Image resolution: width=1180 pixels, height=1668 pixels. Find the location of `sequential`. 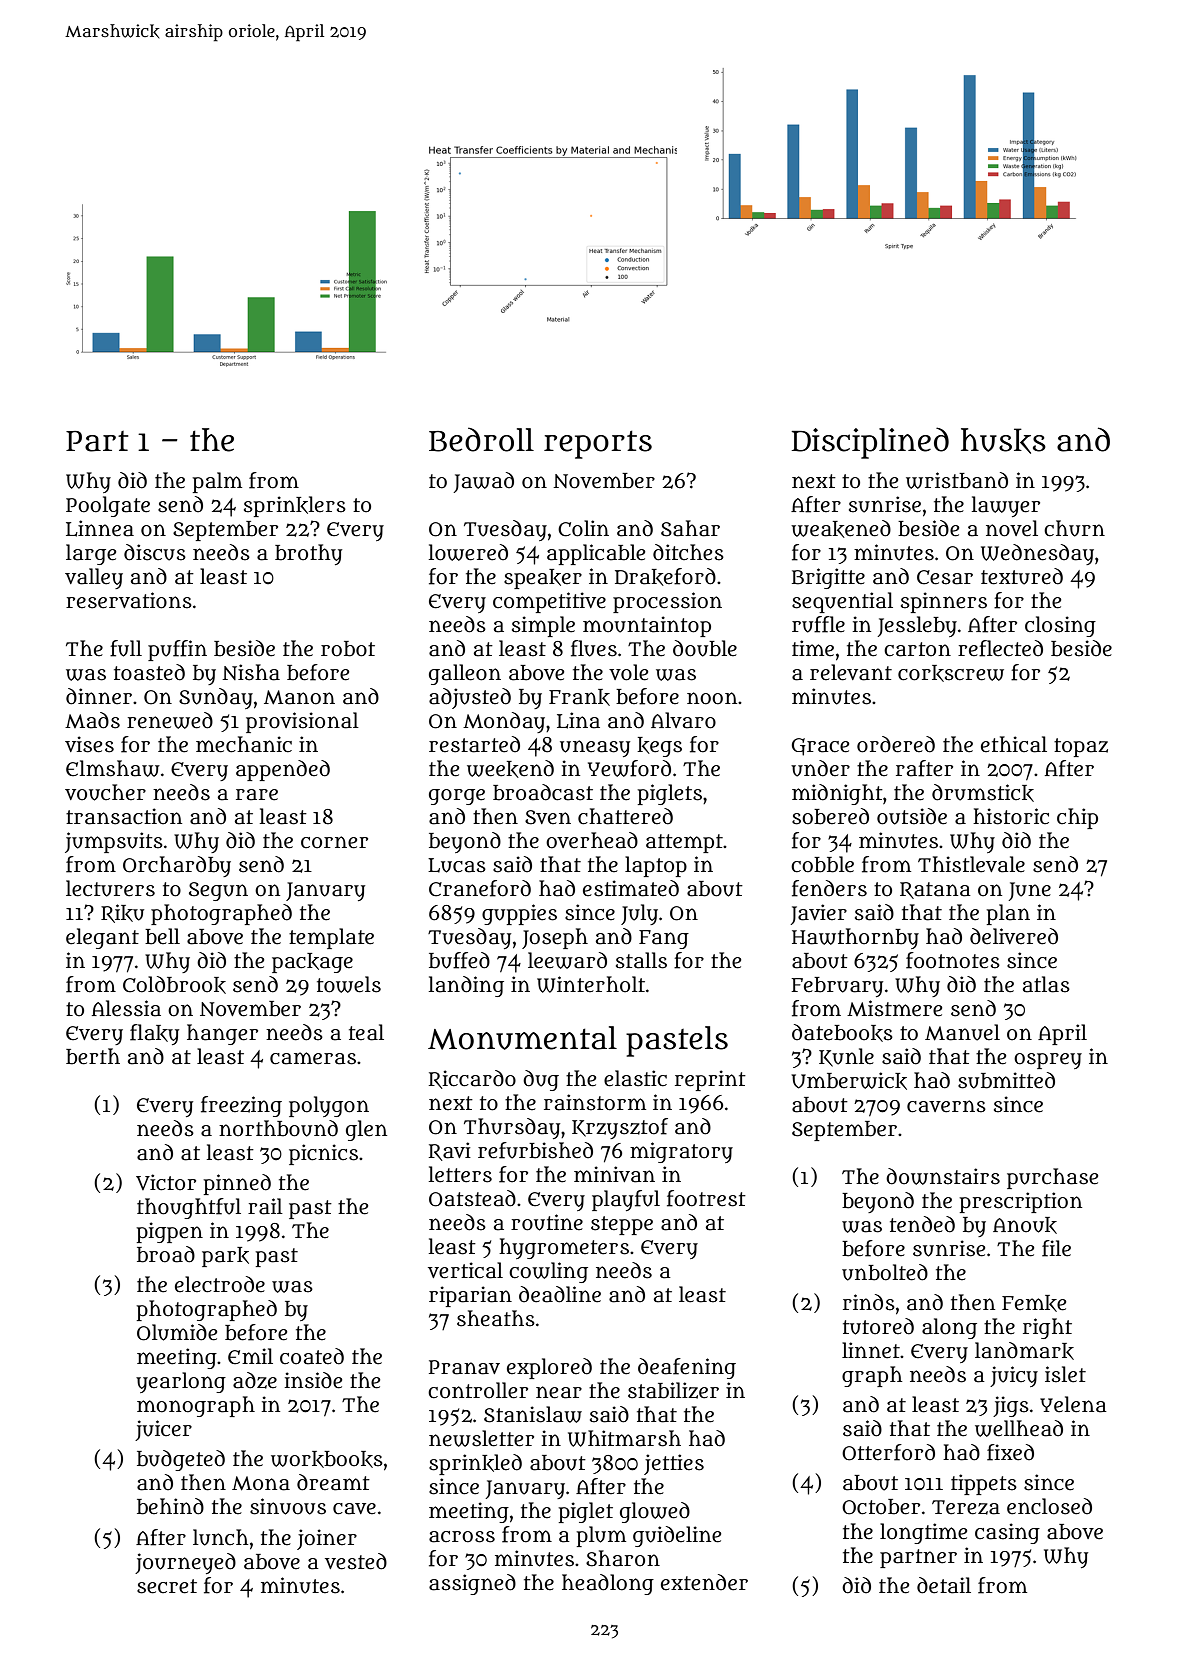

sequential is located at coordinates (842, 602).
